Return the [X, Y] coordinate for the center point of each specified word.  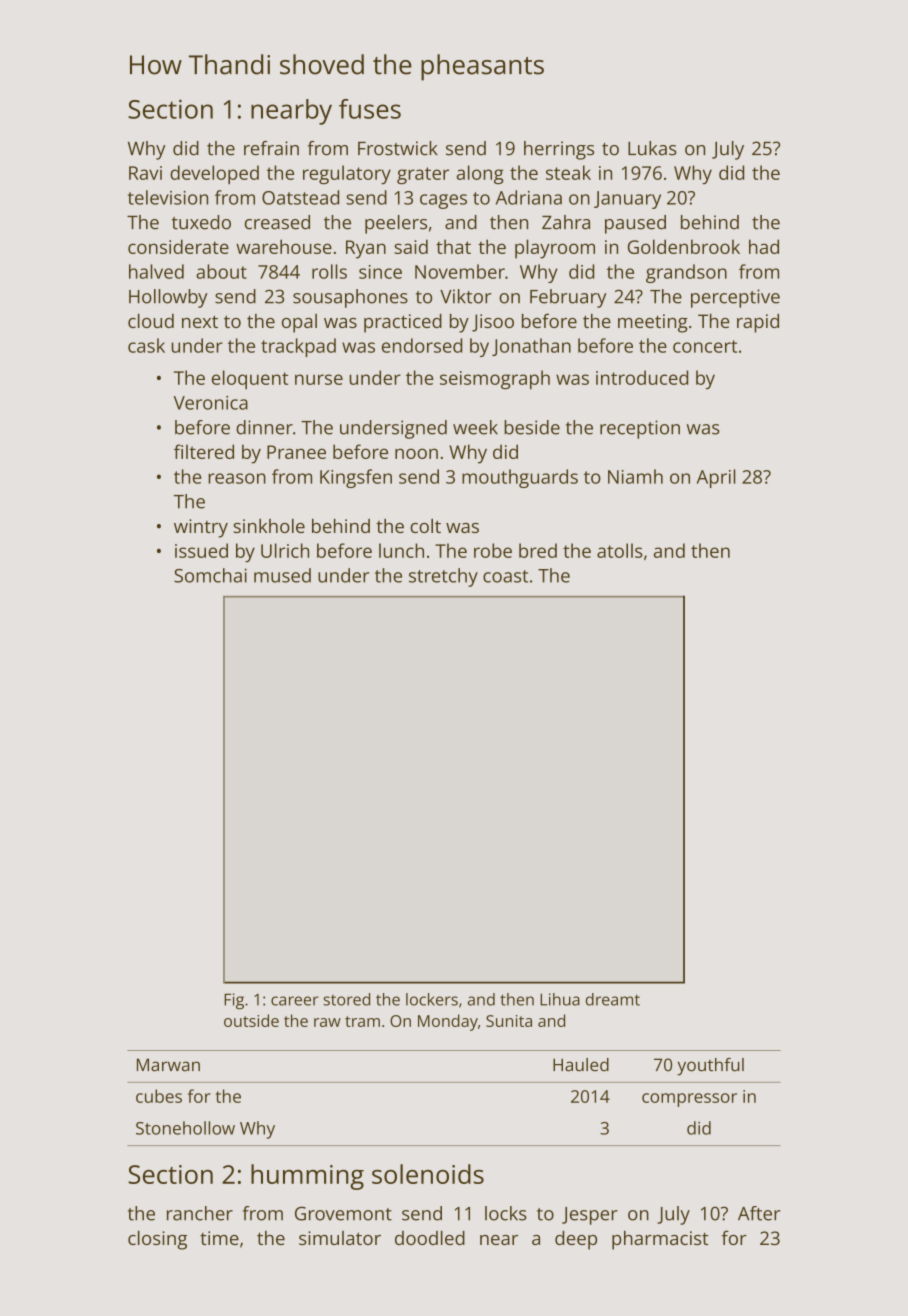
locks [506, 1213]
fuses [370, 109]
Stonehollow [185, 1128]
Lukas [652, 148]
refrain [271, 148]
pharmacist [660, 1240]
